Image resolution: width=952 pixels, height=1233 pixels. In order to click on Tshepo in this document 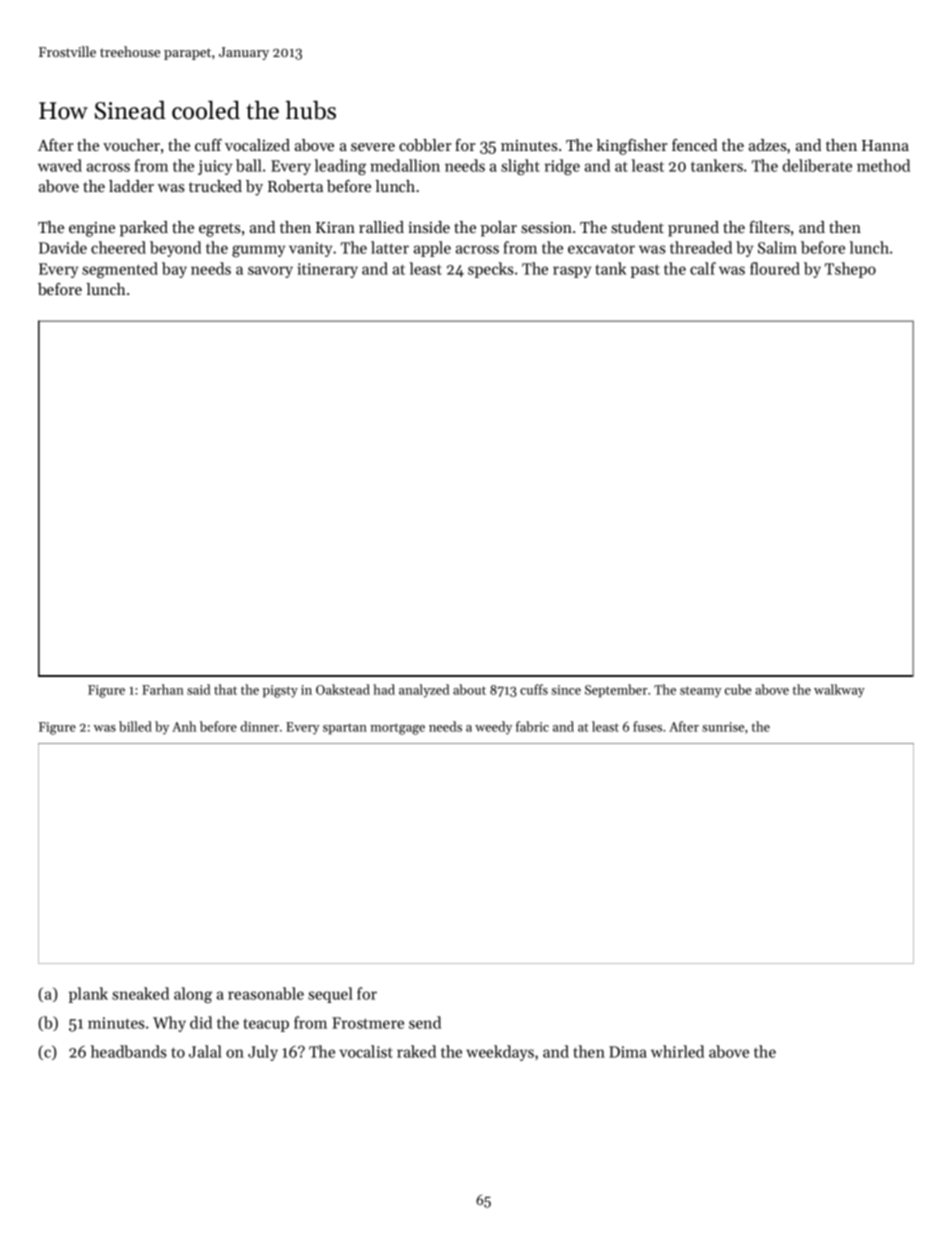, I will do `click(850, 270)`.
